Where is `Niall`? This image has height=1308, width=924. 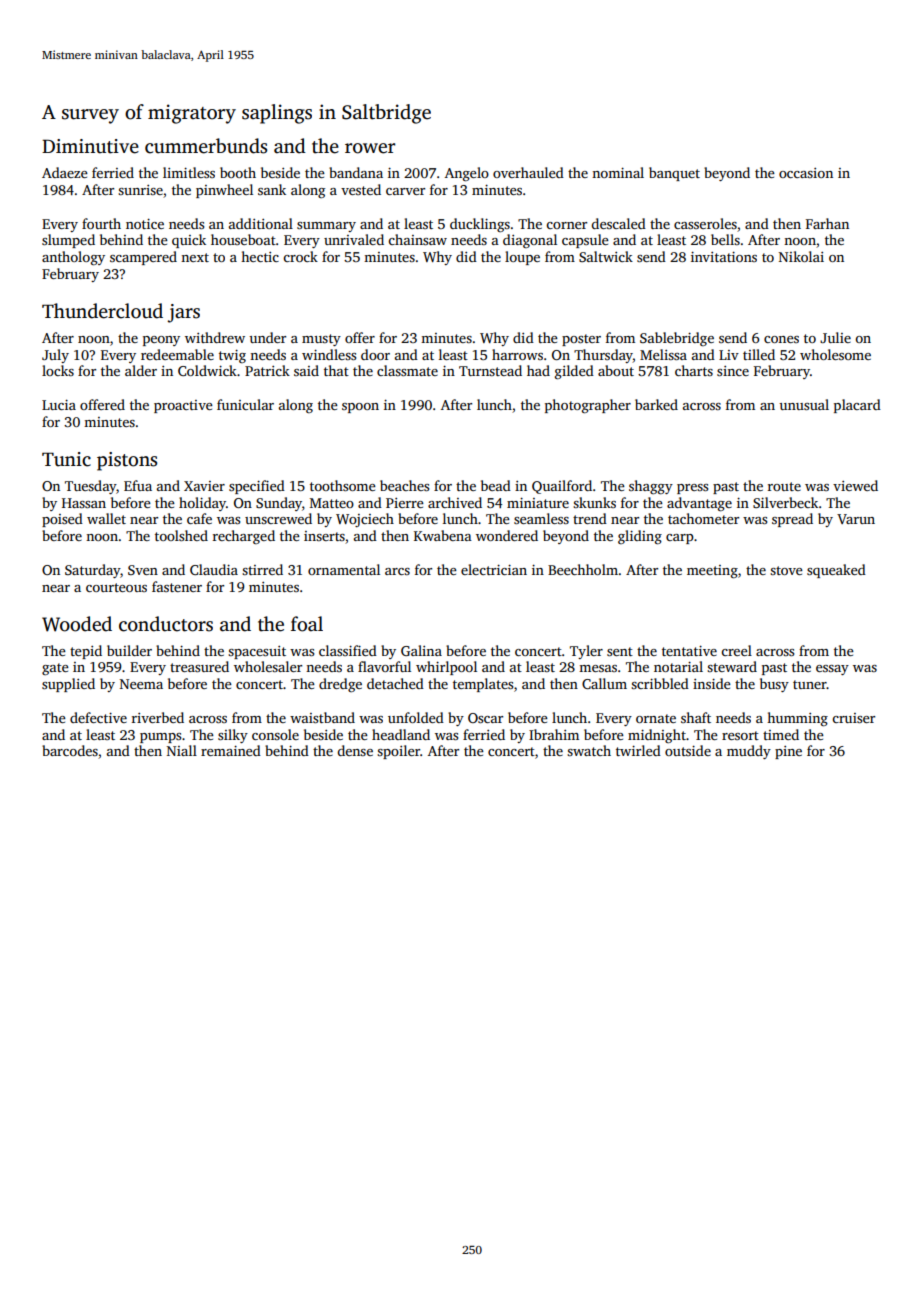 Niall is located at coordinates (182, 750).
